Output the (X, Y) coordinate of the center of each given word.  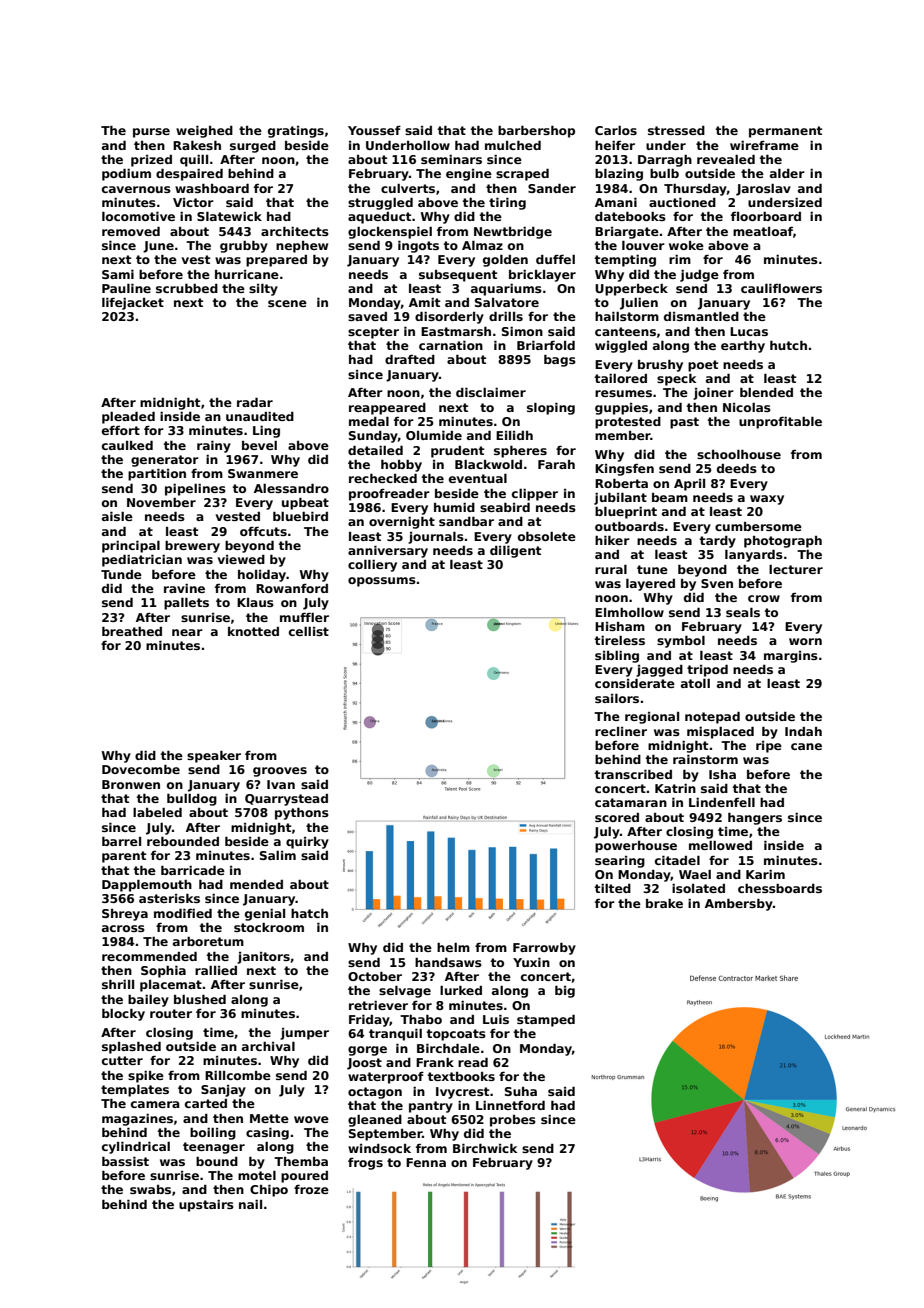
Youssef (374, 130)
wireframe (764, 145)
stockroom (269, 927)
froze (311, 1189)
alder (787, 173)
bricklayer (542, 276)
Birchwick (485, 1148)
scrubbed (187, 288)
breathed (132, 631)
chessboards (780, 888)
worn (805, 641)
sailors (617, 698)
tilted (613, 888)
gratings (296, 132)
